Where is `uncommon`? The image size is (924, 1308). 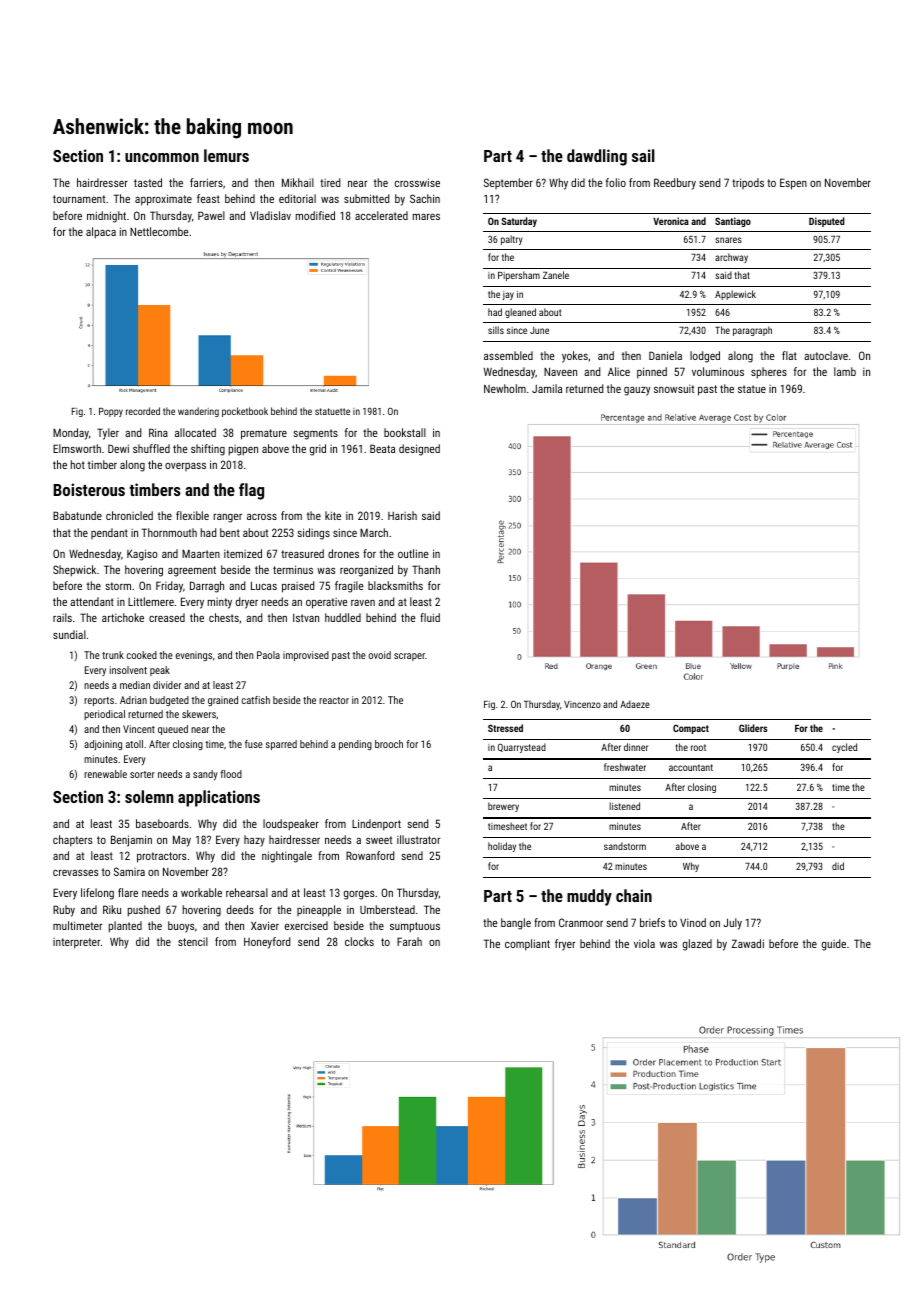 uncommon is located at coordinates (162, 157).
